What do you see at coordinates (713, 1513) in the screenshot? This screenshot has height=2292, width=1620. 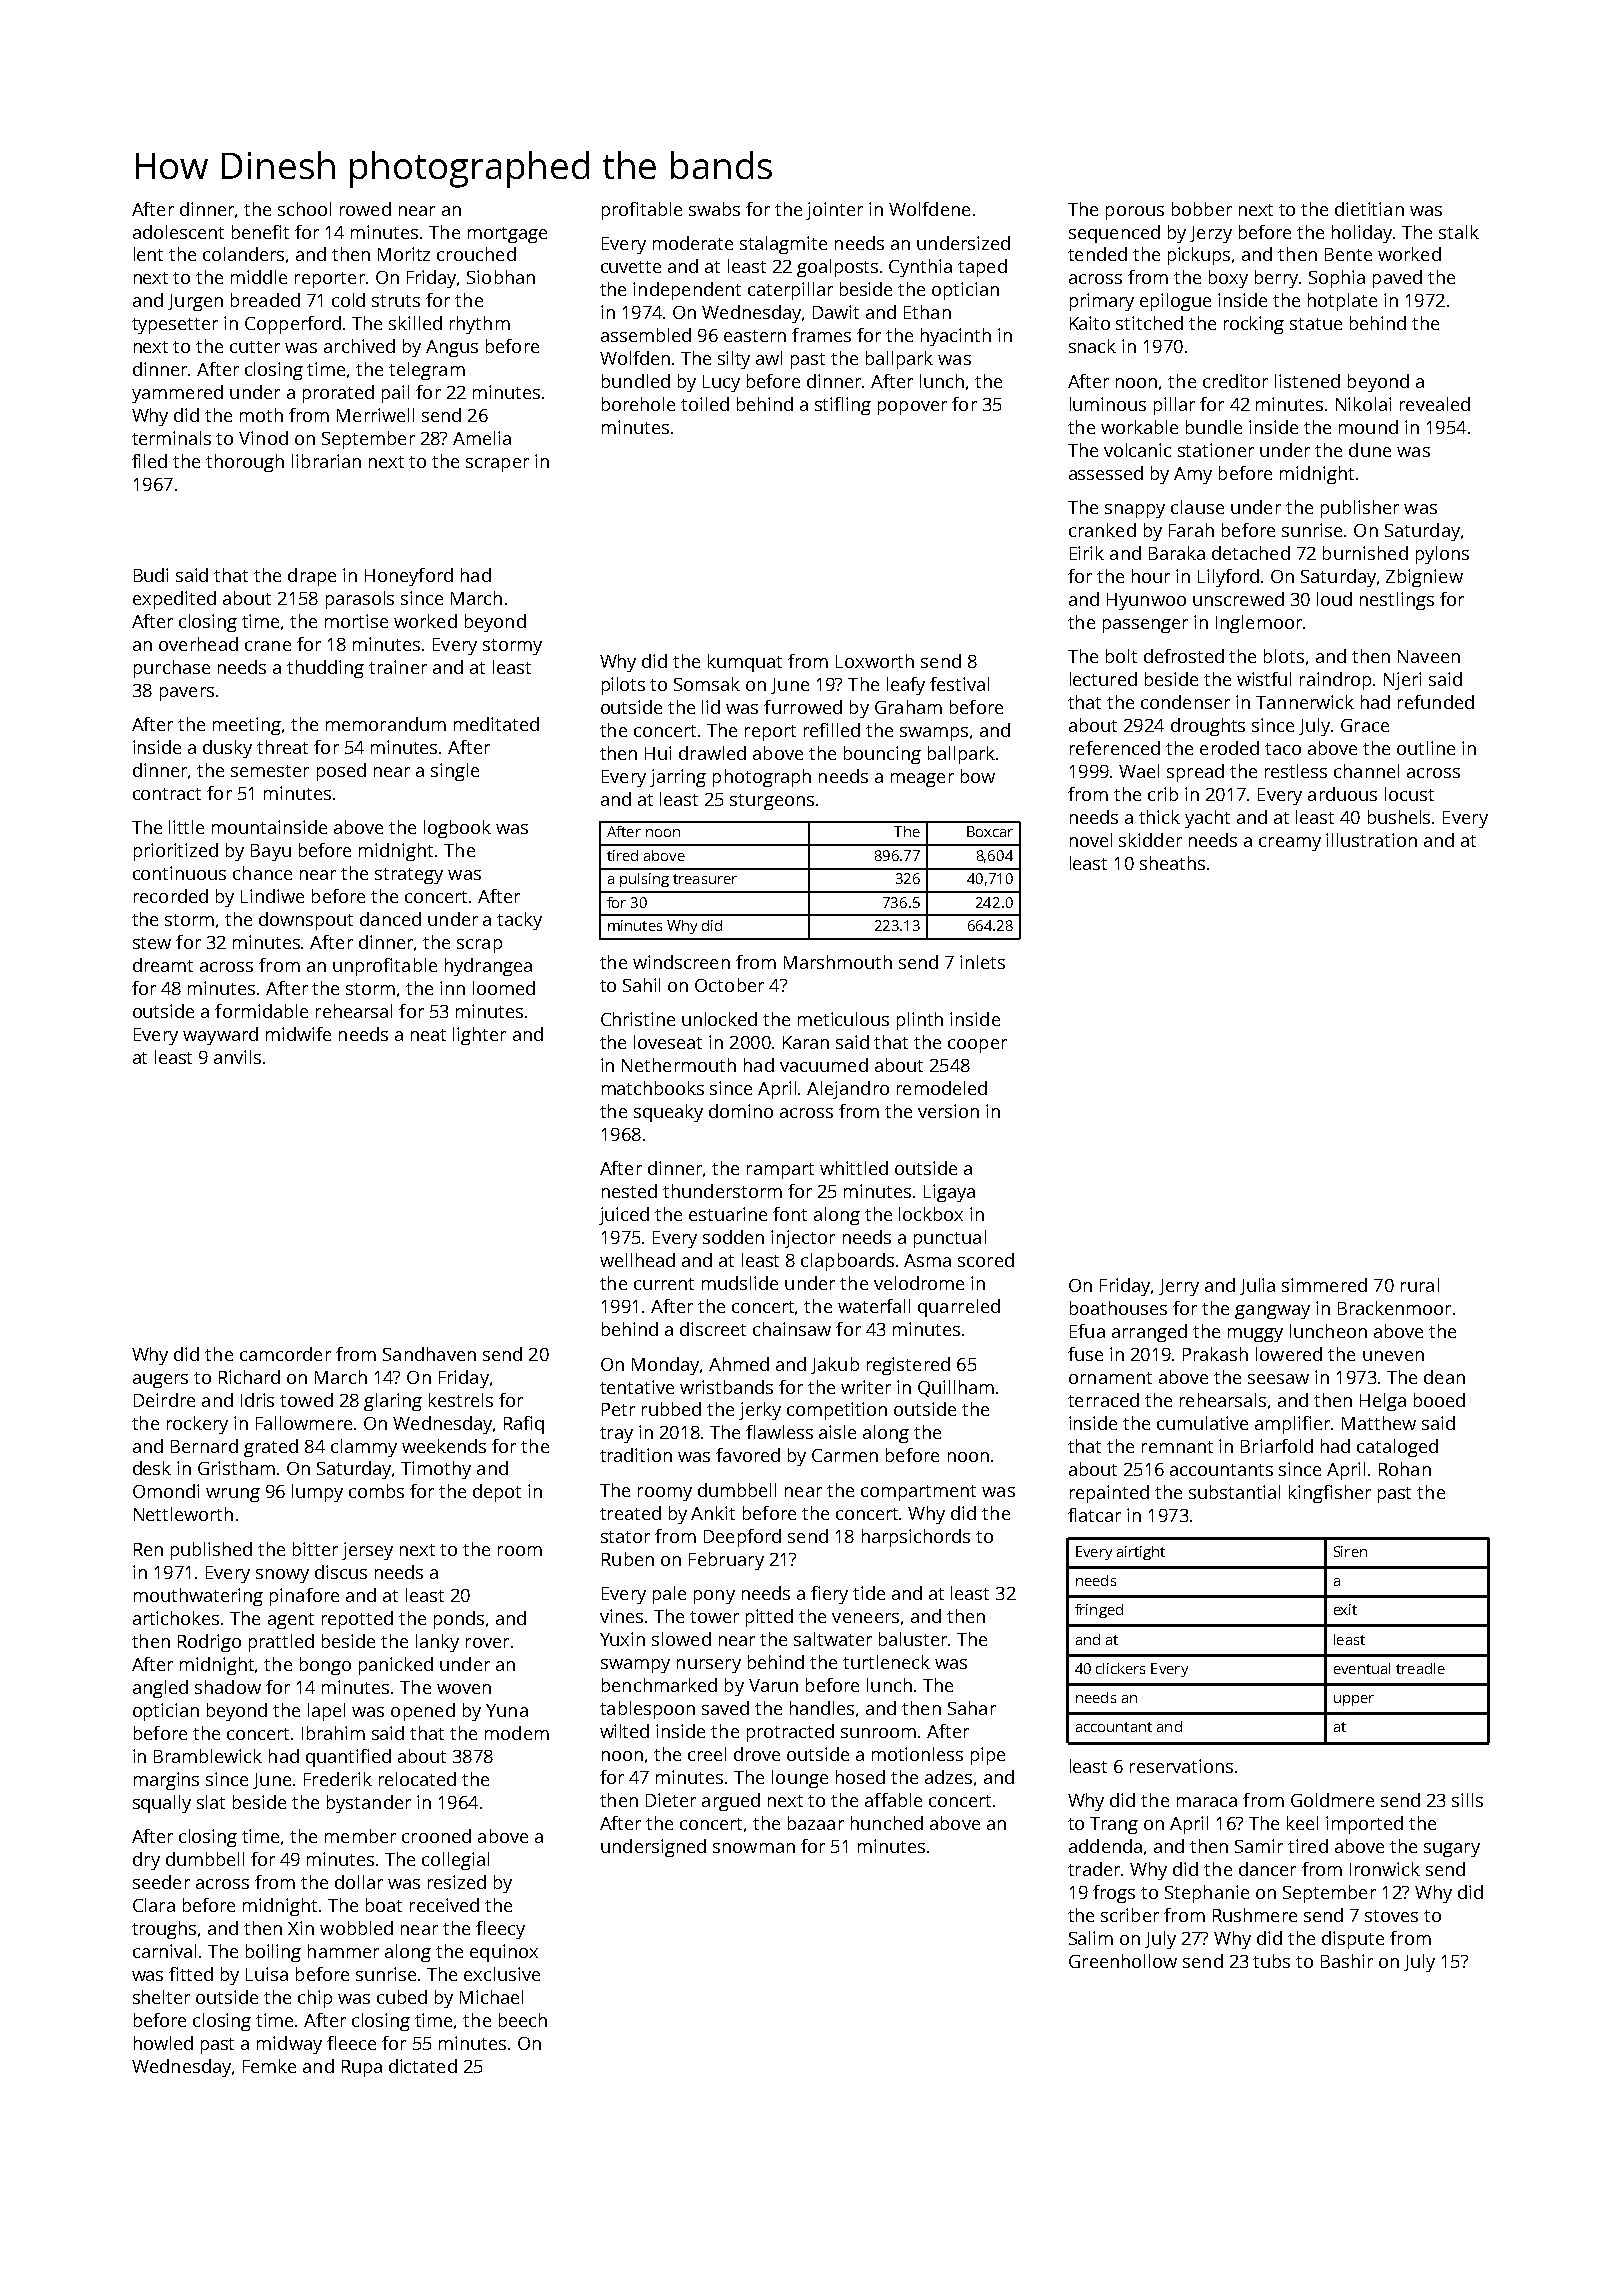 I see `Ankit` at bounding box center [713, 1513].
